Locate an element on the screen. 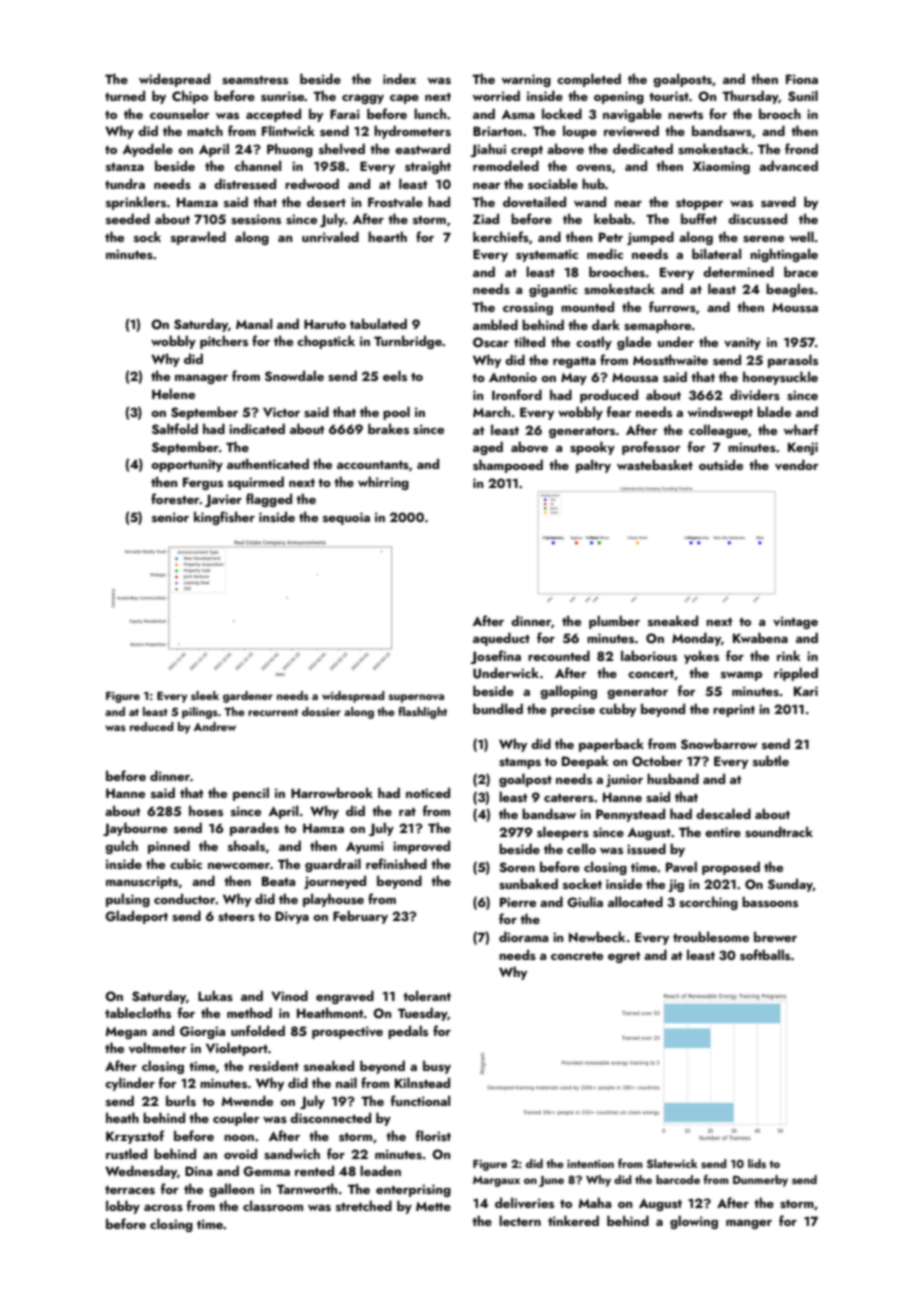 This screenshot has height=1308, width=924. pool is located at coordinates (396, 413).
